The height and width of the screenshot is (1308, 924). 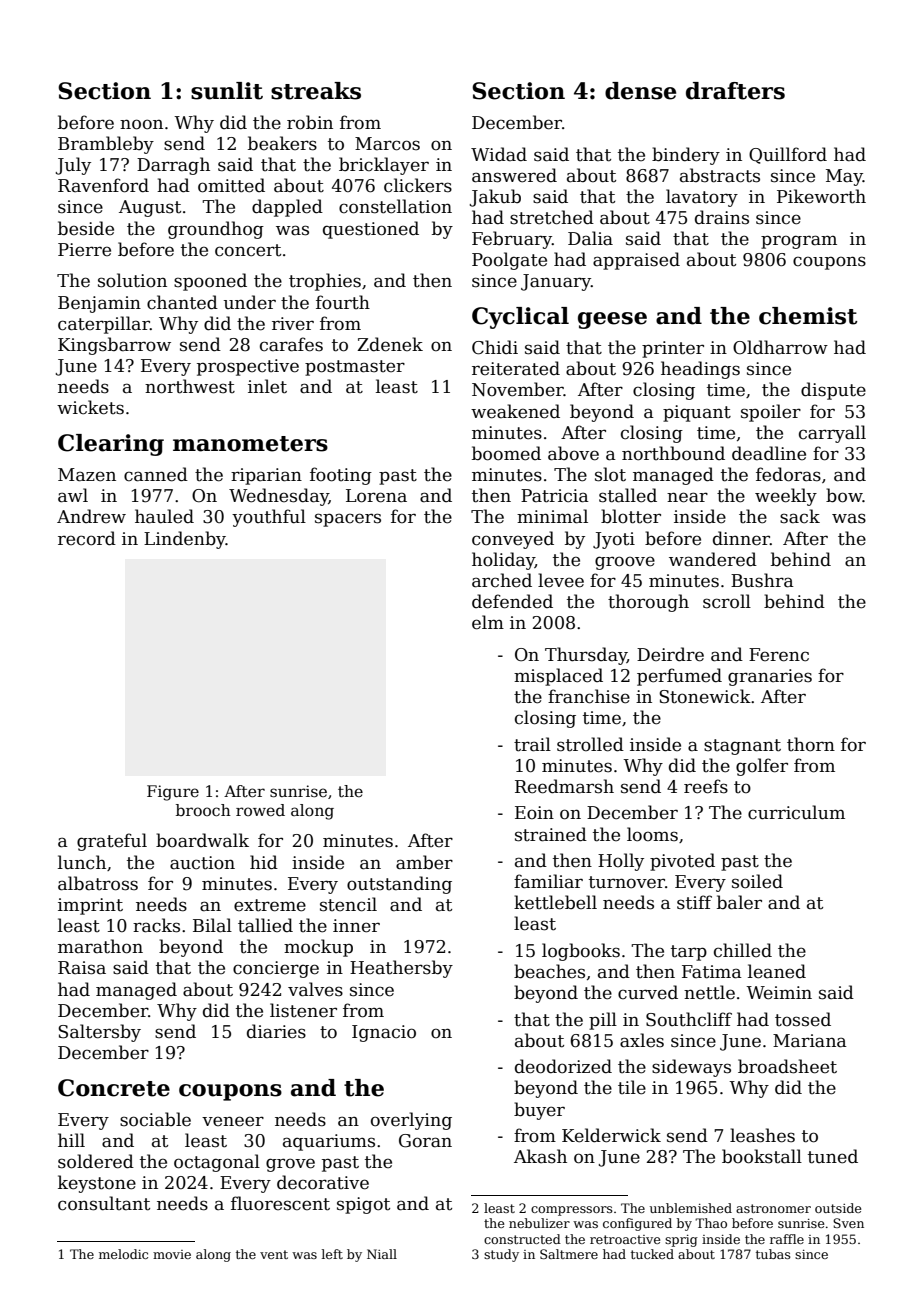 What do you see at coordinates (348, 520) in the screenshot?
I see `spacers` at bounding box center [348, 520].
